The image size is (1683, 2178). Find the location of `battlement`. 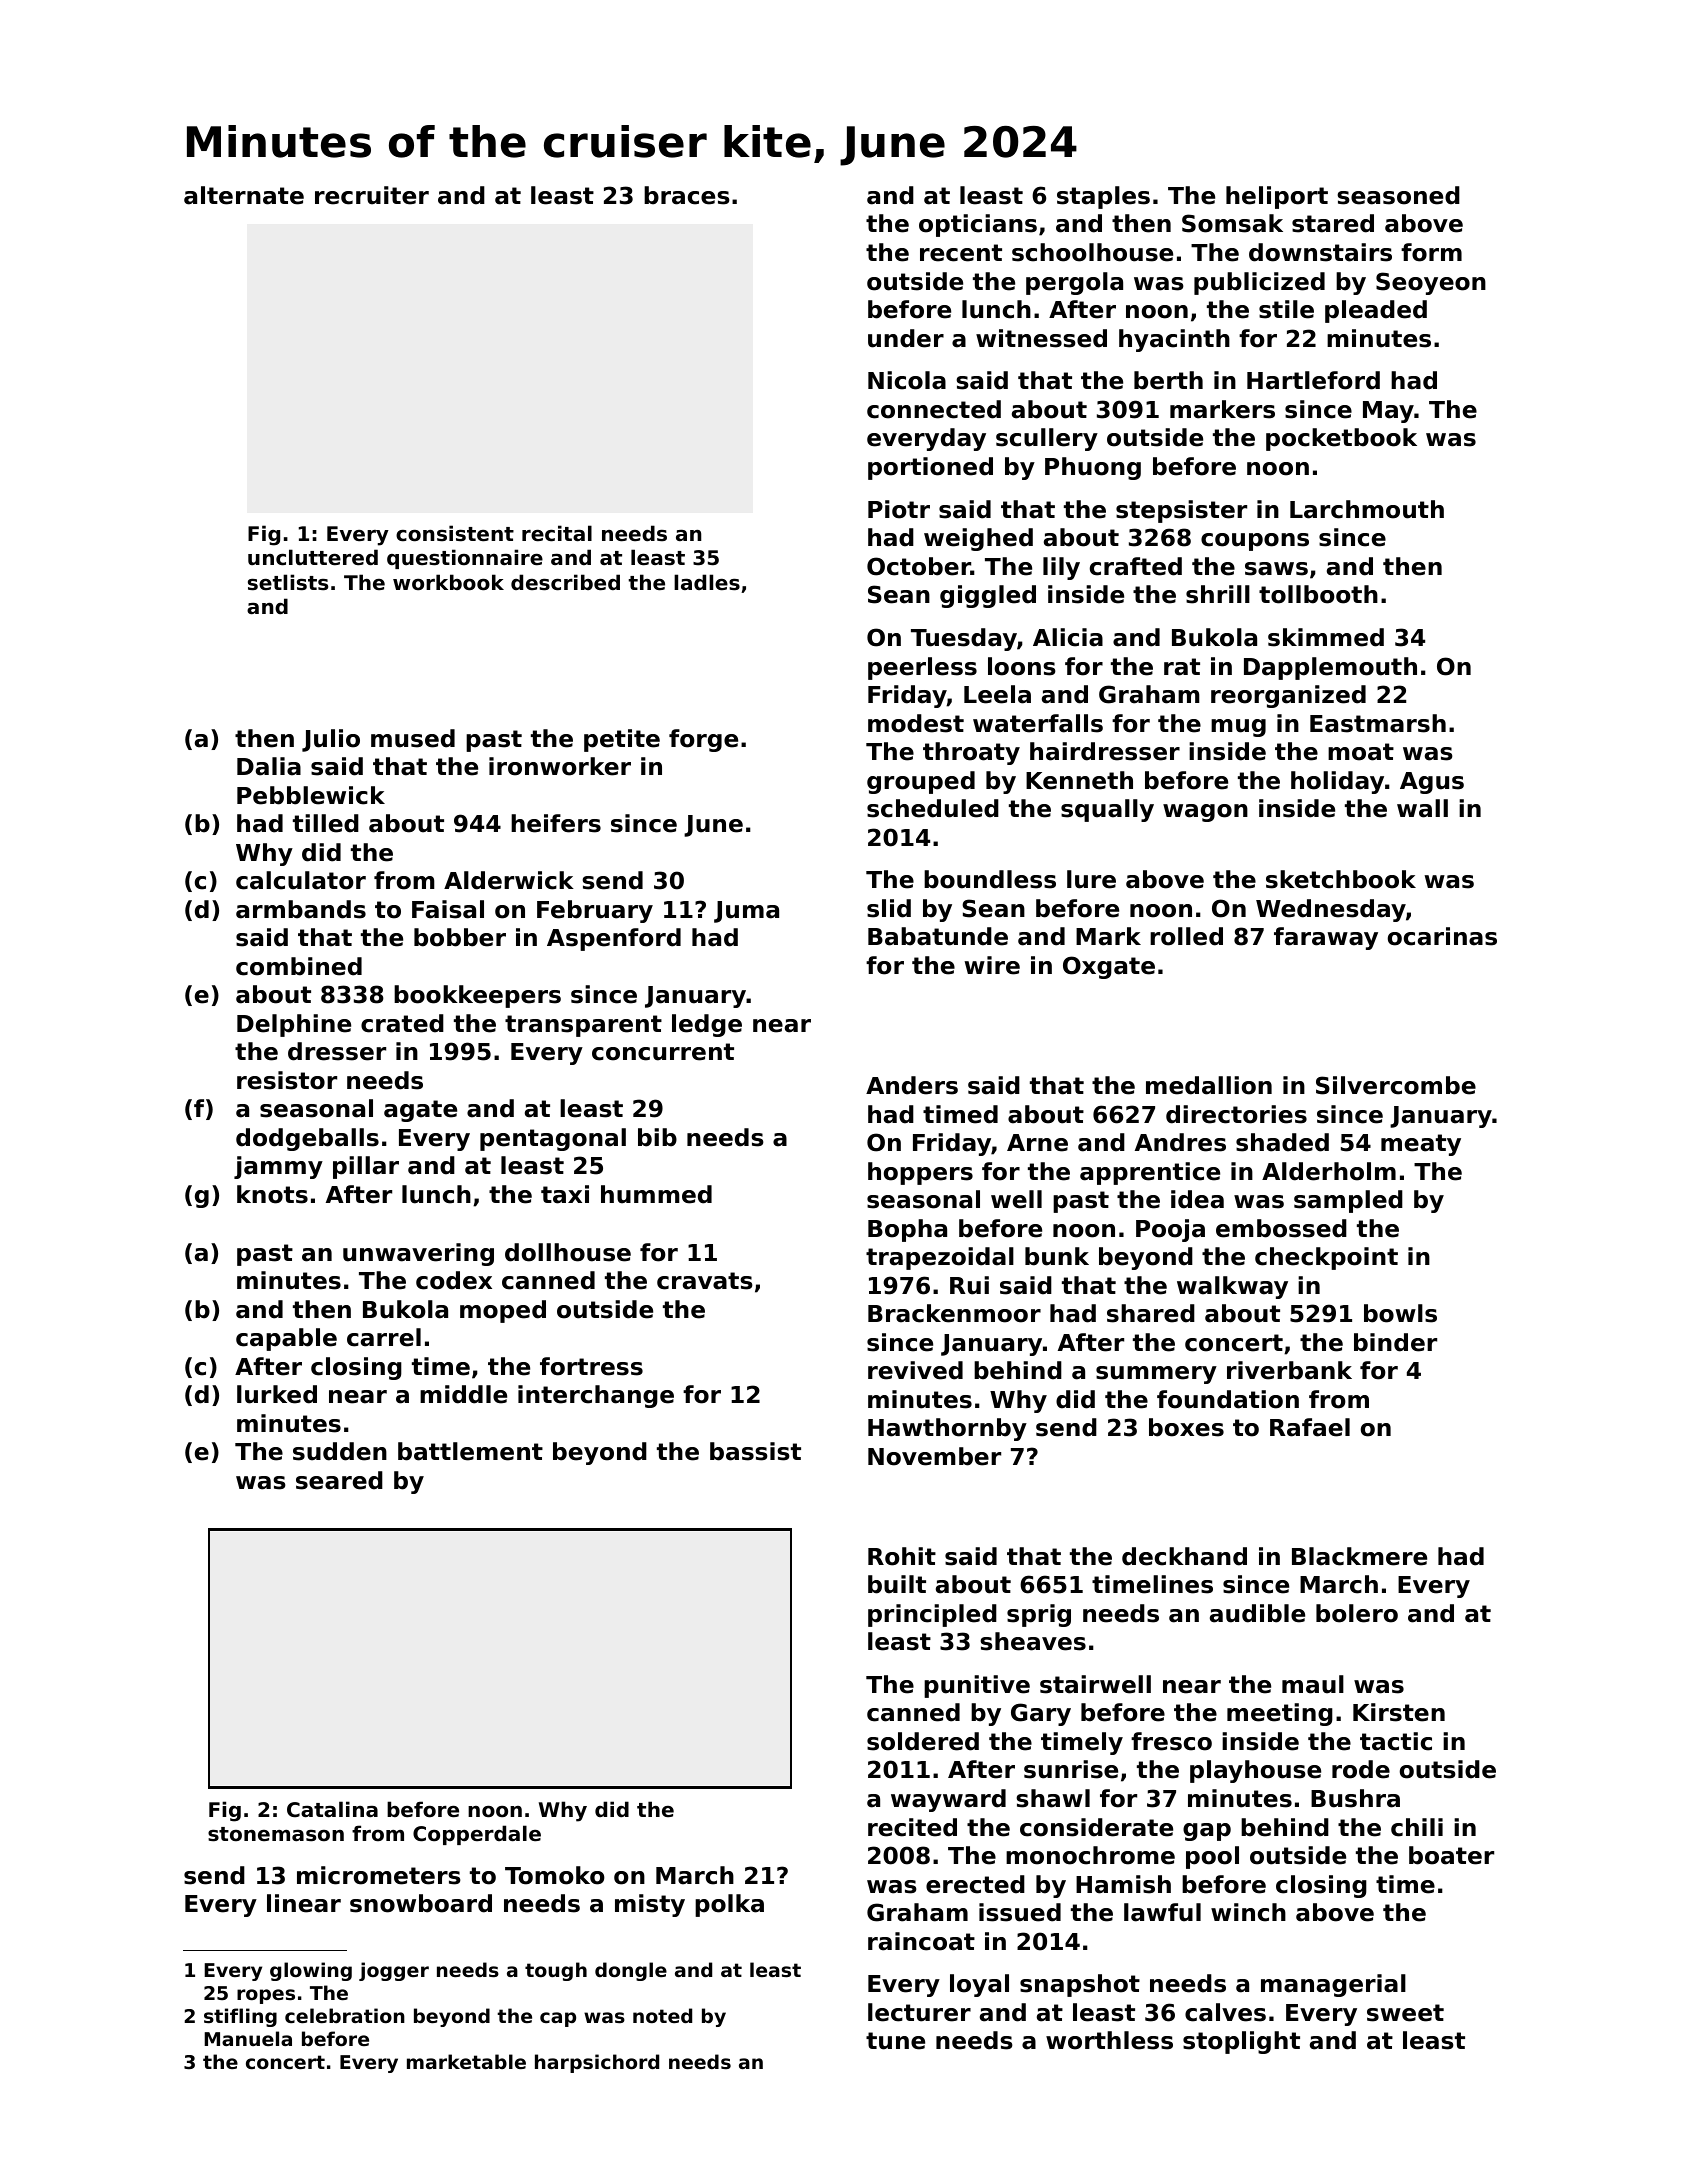

battlement is located at coordinates (470, 1451).
